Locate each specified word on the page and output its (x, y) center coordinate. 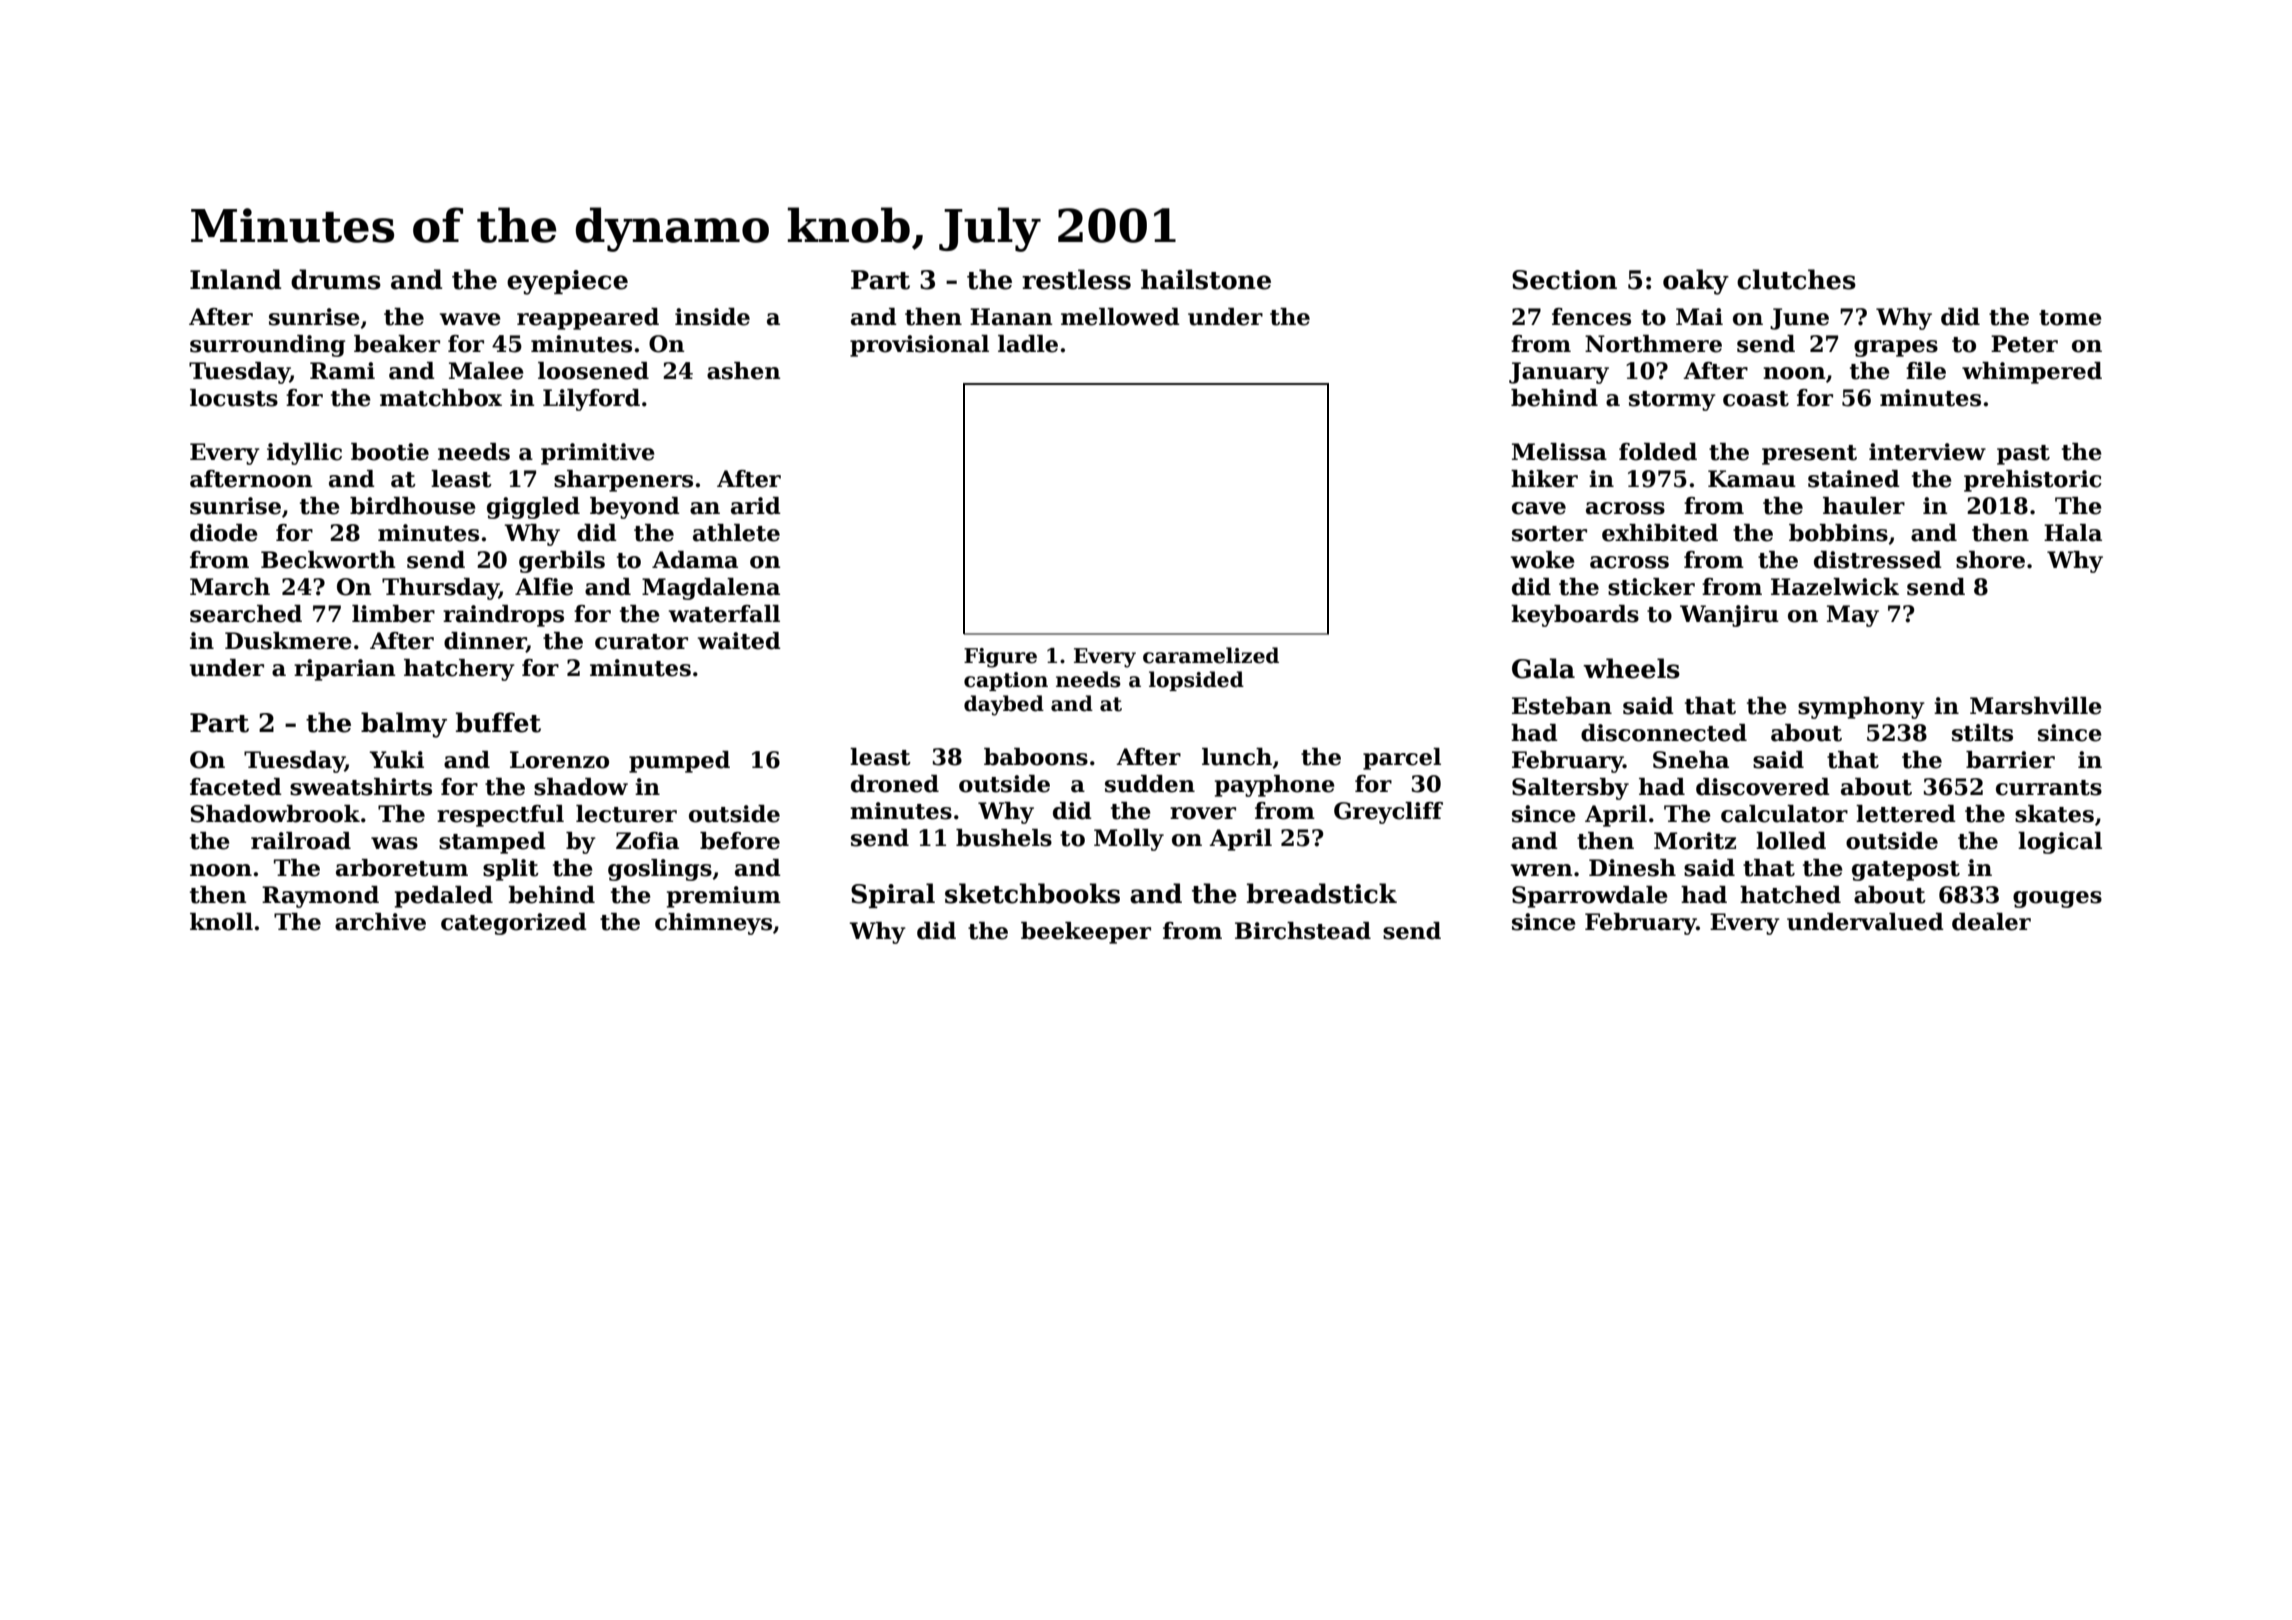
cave (1539, 508)
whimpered (2032, 373)
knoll (221, 922)
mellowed (1120, 317)
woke (1543, 560)
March (230, 587)
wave (470, 319)
